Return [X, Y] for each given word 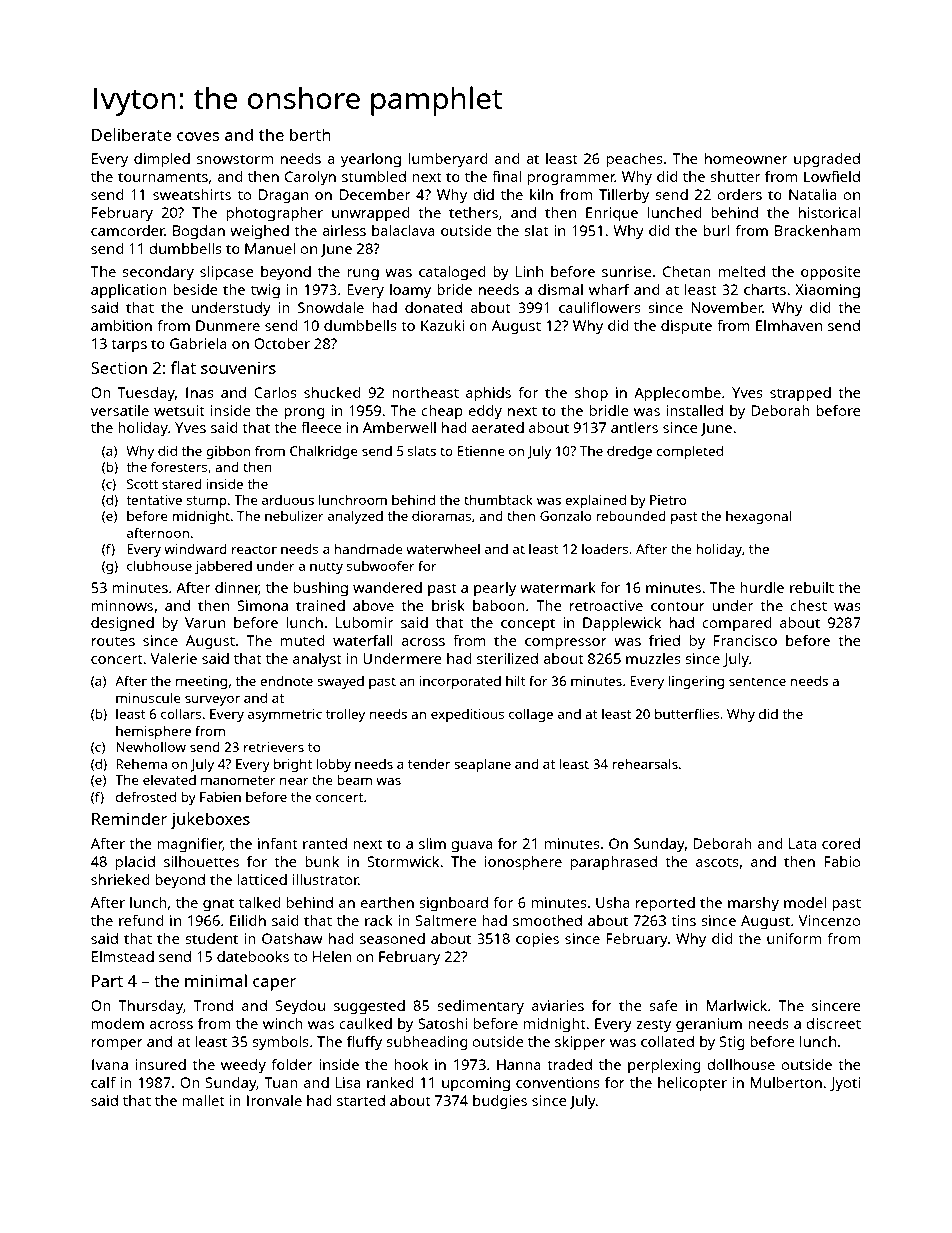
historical [829, 212]
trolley [345, 715]
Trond [213, 1005]
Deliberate [132, 134]
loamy [410, 291]
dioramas [441, 516]
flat [183, 367]
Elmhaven [789, 325]
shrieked [120, 879]
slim [432, 843]
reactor [254, 549]
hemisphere [153, 732]
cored [841, 843]
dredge [629, 452]
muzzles [653, 658]
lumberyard [448, 160]
